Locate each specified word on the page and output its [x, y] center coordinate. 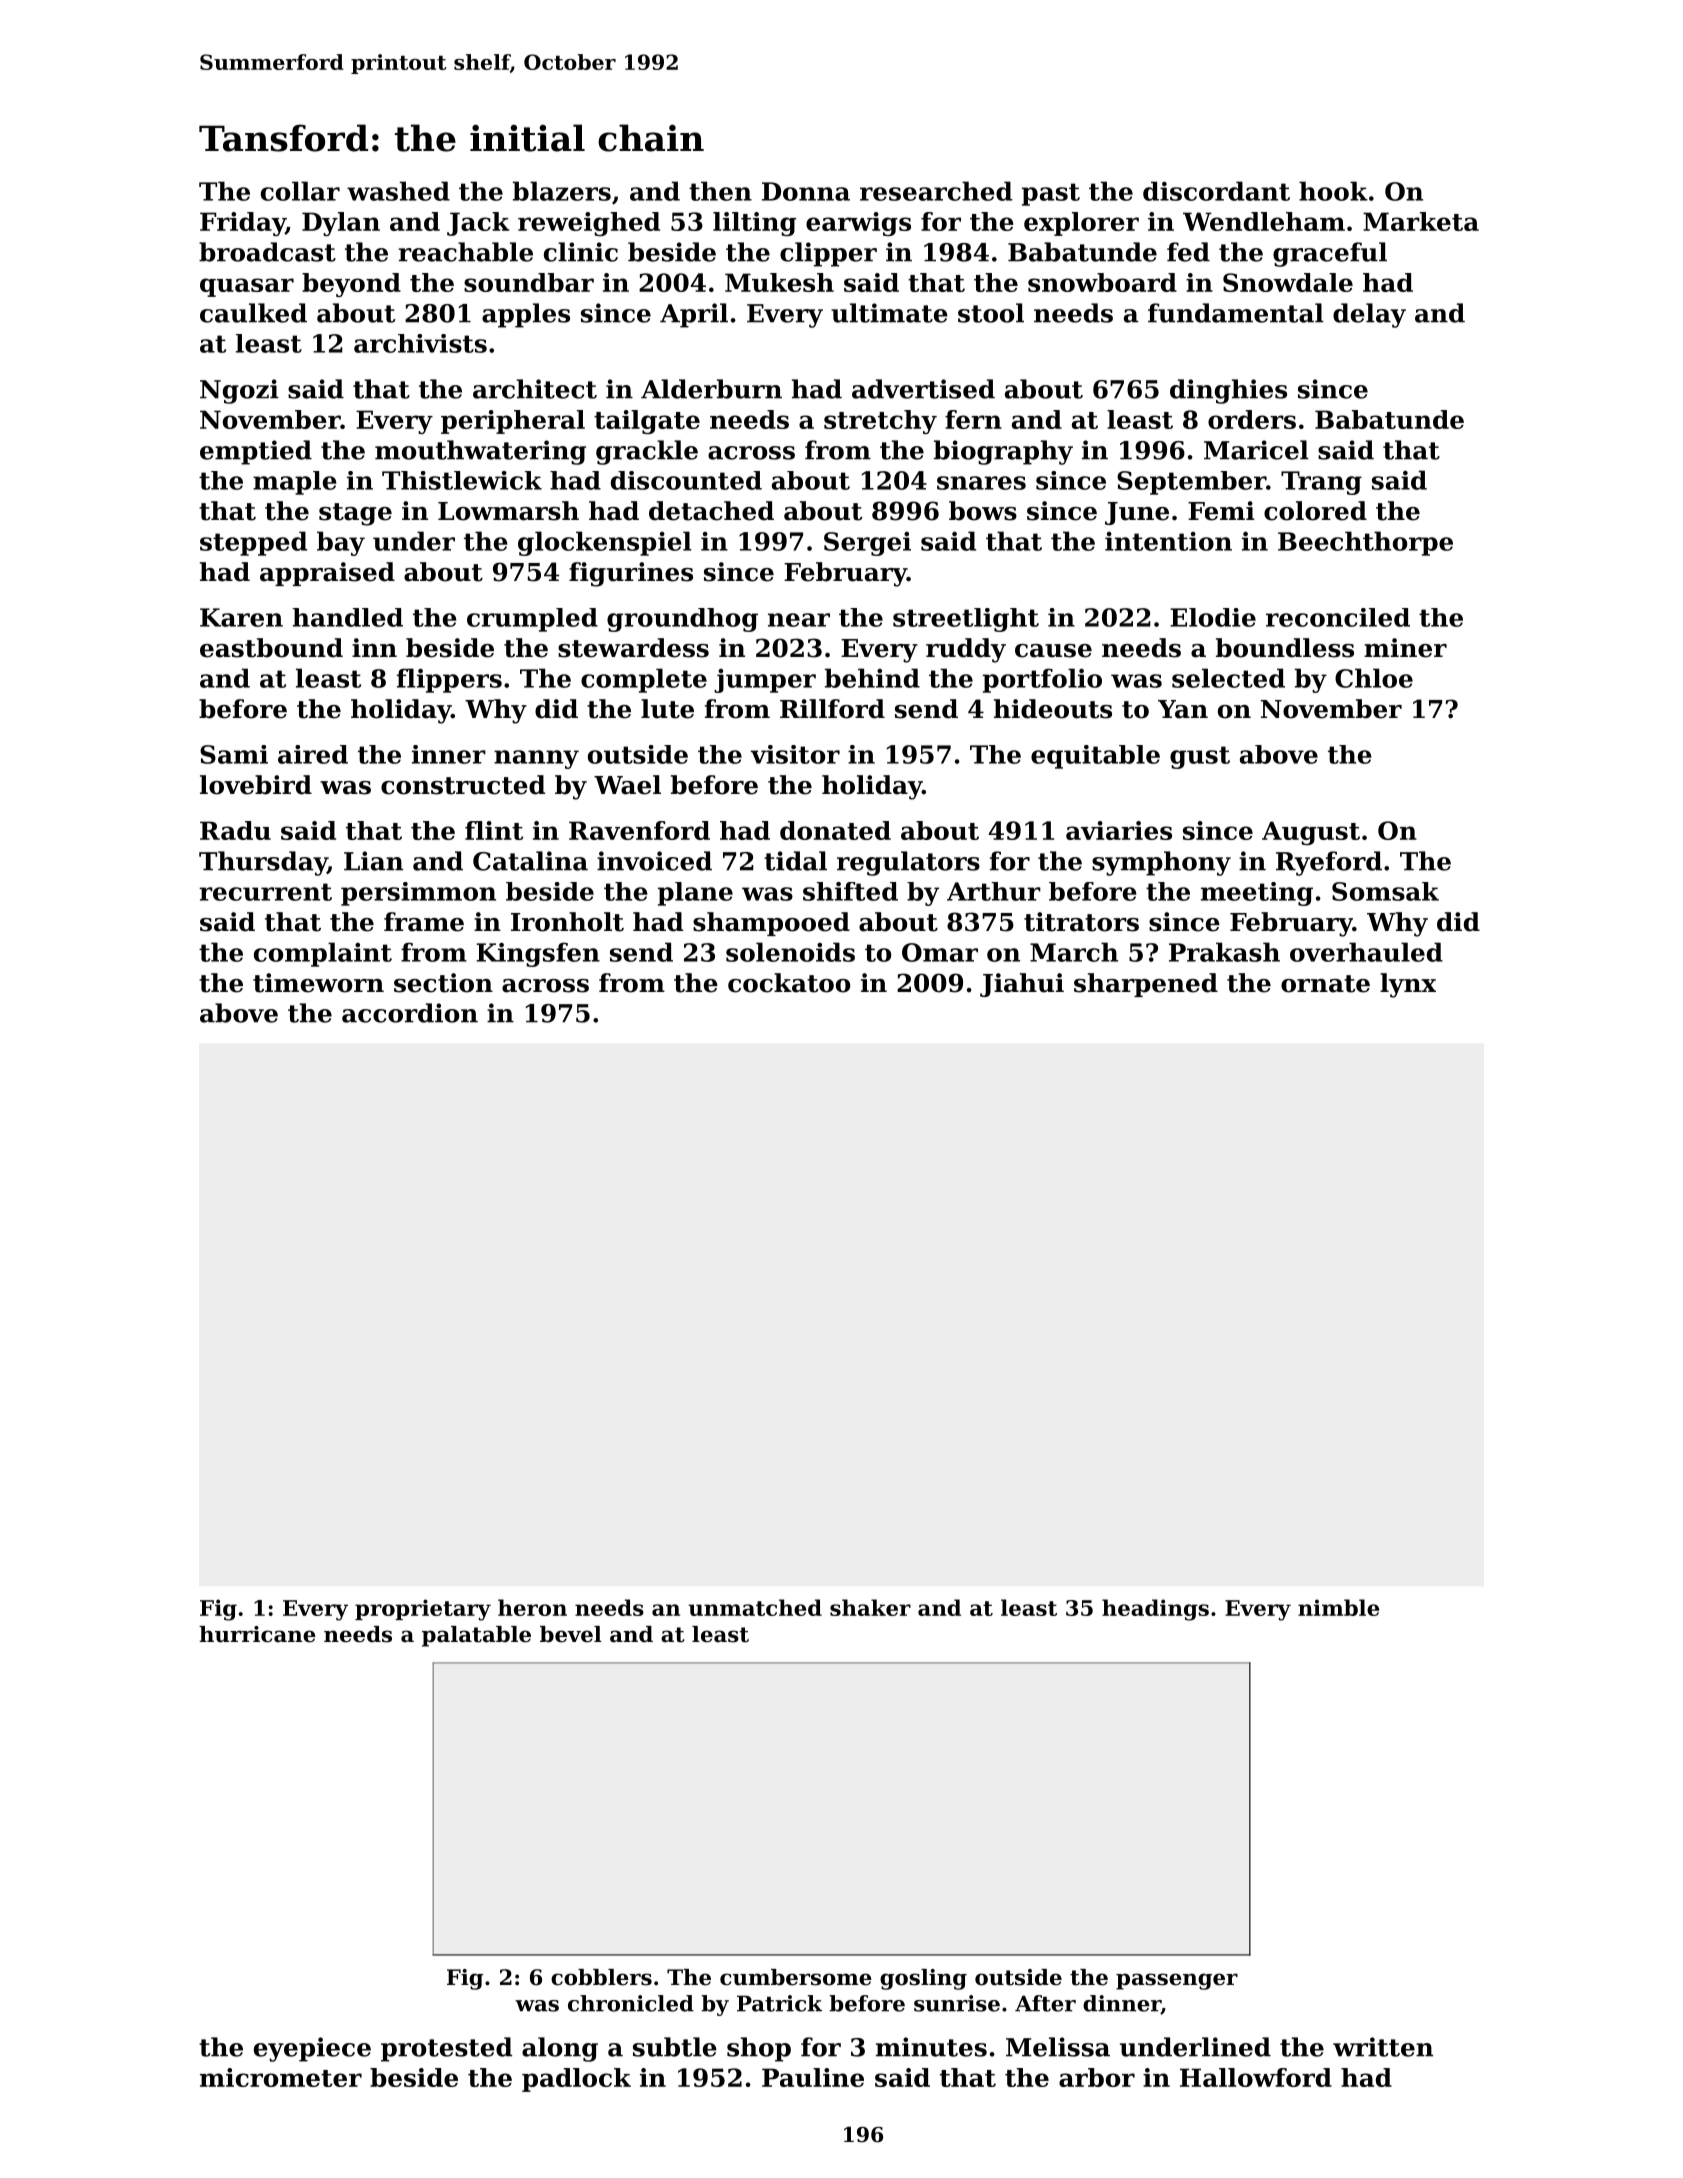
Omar [940, 952]
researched [936, 191]
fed [1188, 252]
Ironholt [567, 922]
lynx [1408, 985]
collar [300, 191]
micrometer [281, 2077]
